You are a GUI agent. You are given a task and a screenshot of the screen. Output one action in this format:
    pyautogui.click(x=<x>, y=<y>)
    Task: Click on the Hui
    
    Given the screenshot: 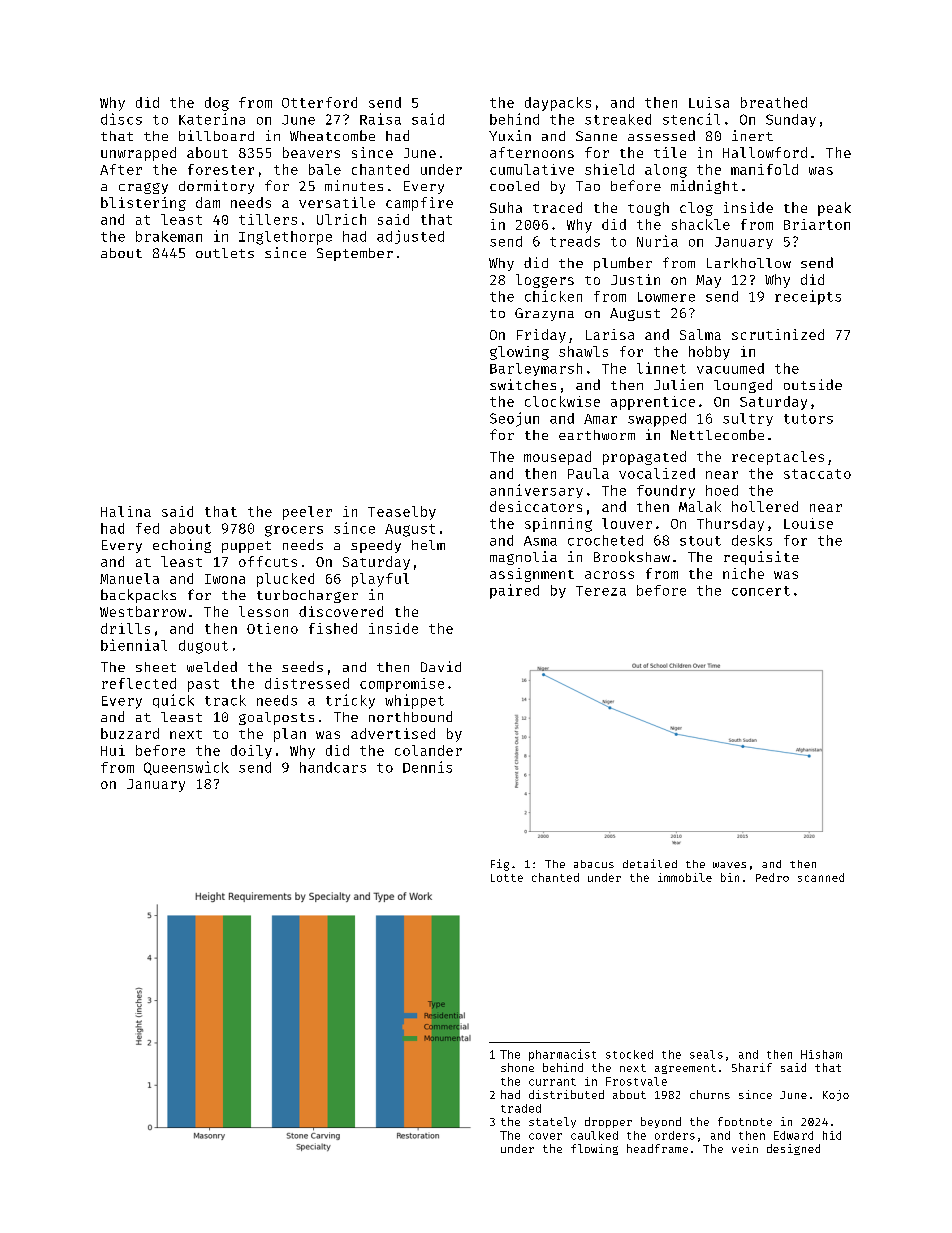 What is the action you would take?
    pyautogui.click(x=113, y=750)
